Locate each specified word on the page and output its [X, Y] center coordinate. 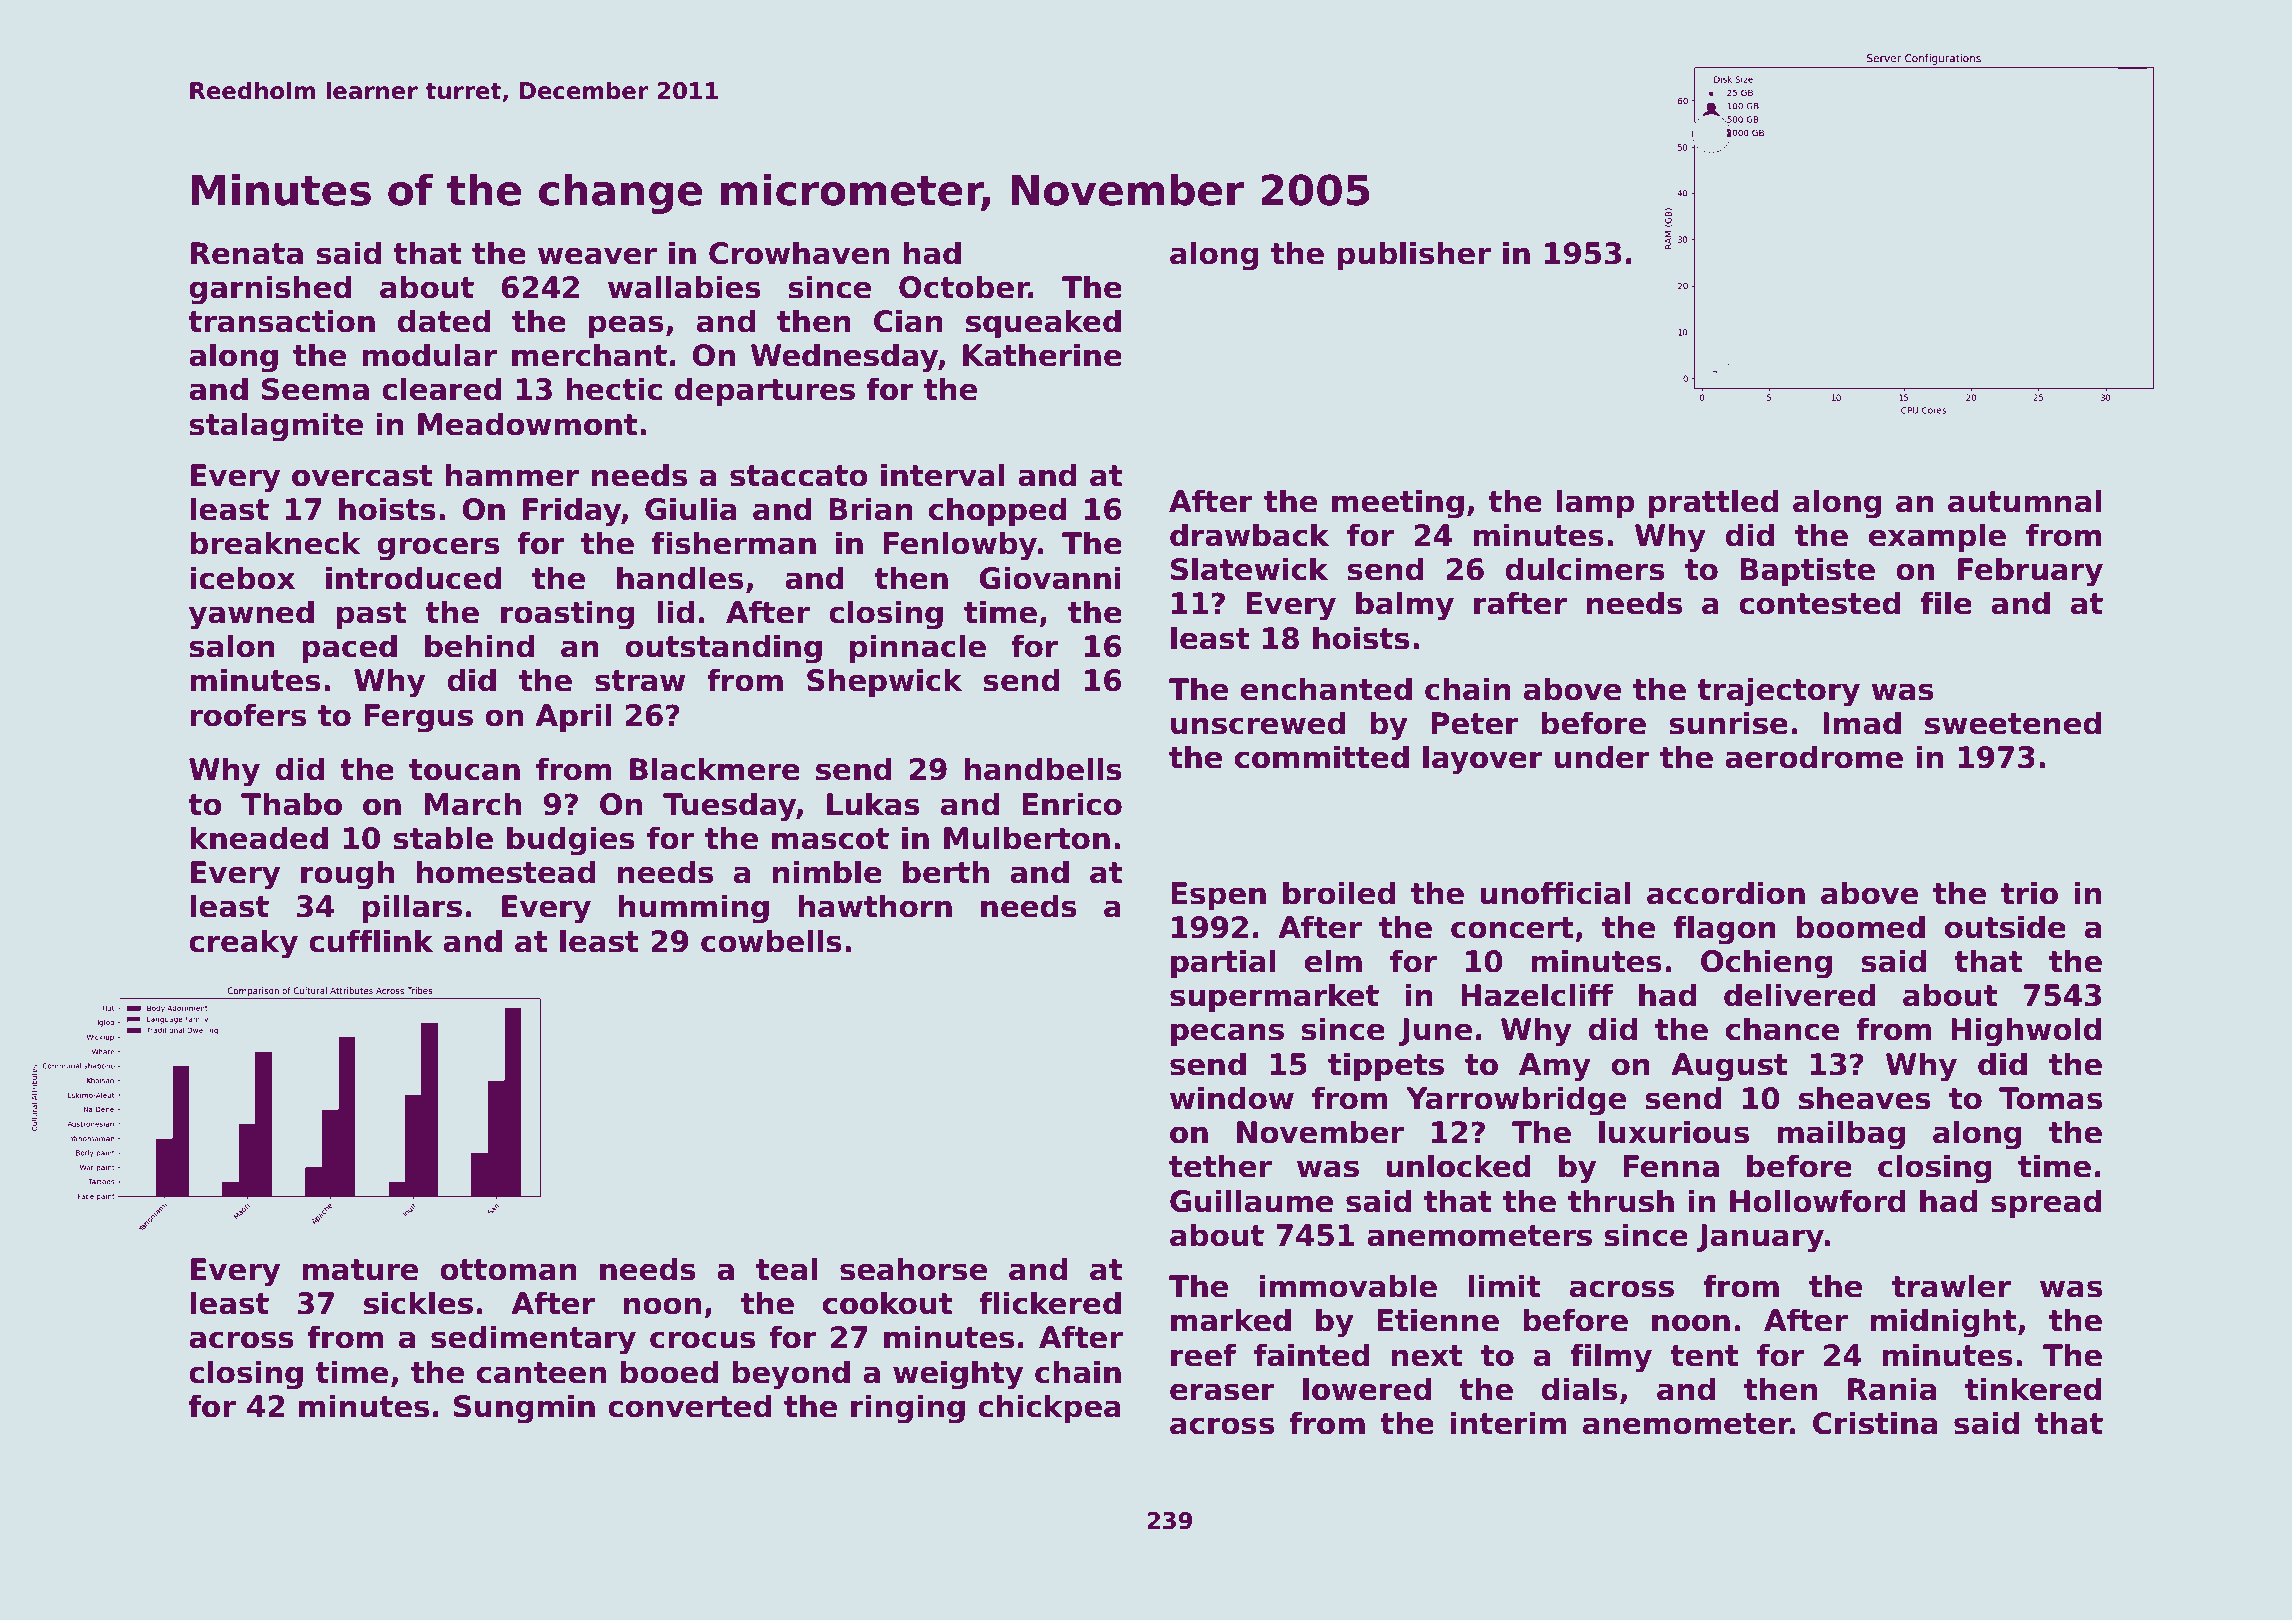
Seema [315, 389]
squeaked [1043, 323]
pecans [1227, 1034]
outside [2005, 927]
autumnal [2024, 501]
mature [360, 1270]
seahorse [913, 1269]
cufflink [371, 941]
